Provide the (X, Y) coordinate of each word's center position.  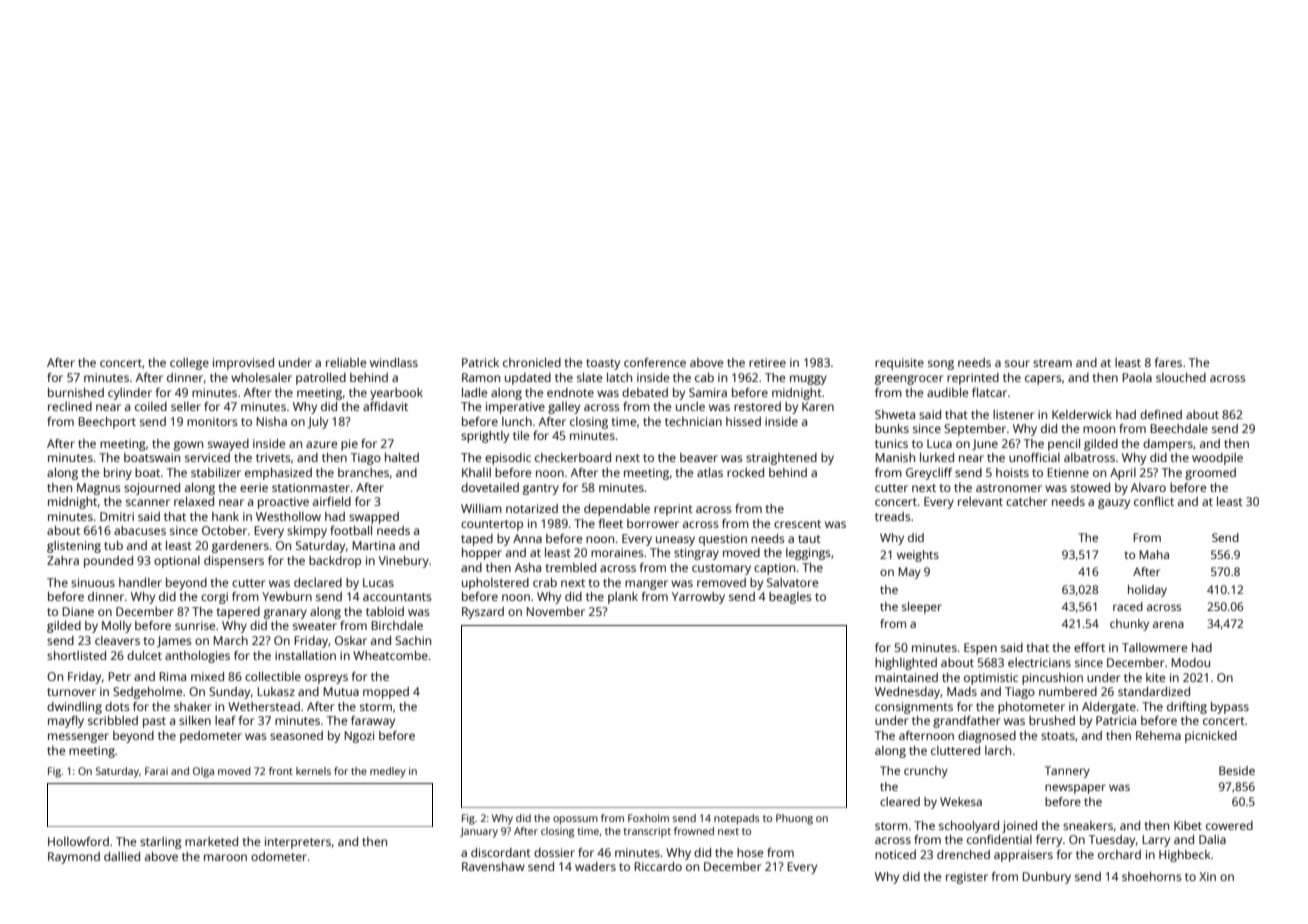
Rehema (1158, 735)
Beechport (107, 423)
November (556, 611)
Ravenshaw (493, 866)
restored (757, 406)
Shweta (895, 414)
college (189, 364)
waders (595, 866)
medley (388, 772)
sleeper (922, 608)
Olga (203, 772)
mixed (207, 676)
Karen (818, 406)
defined (1161, 414)
